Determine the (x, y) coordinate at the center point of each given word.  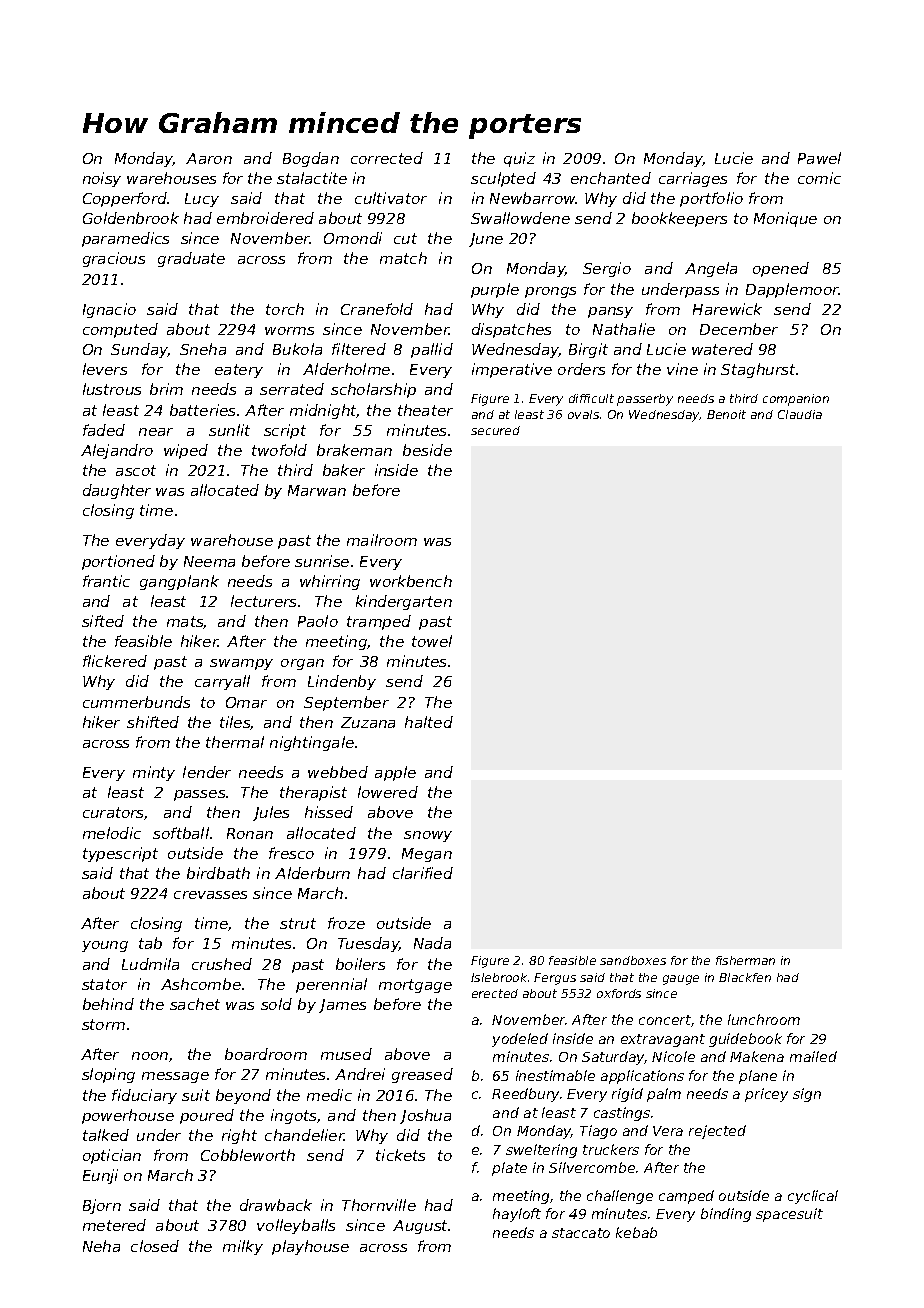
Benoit (726, 414)
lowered (388, 792)
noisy (102, 179)
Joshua (425, 1116)
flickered (115, 661)
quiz (519, 159)
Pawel (819, 158)
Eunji (100, 1176)
